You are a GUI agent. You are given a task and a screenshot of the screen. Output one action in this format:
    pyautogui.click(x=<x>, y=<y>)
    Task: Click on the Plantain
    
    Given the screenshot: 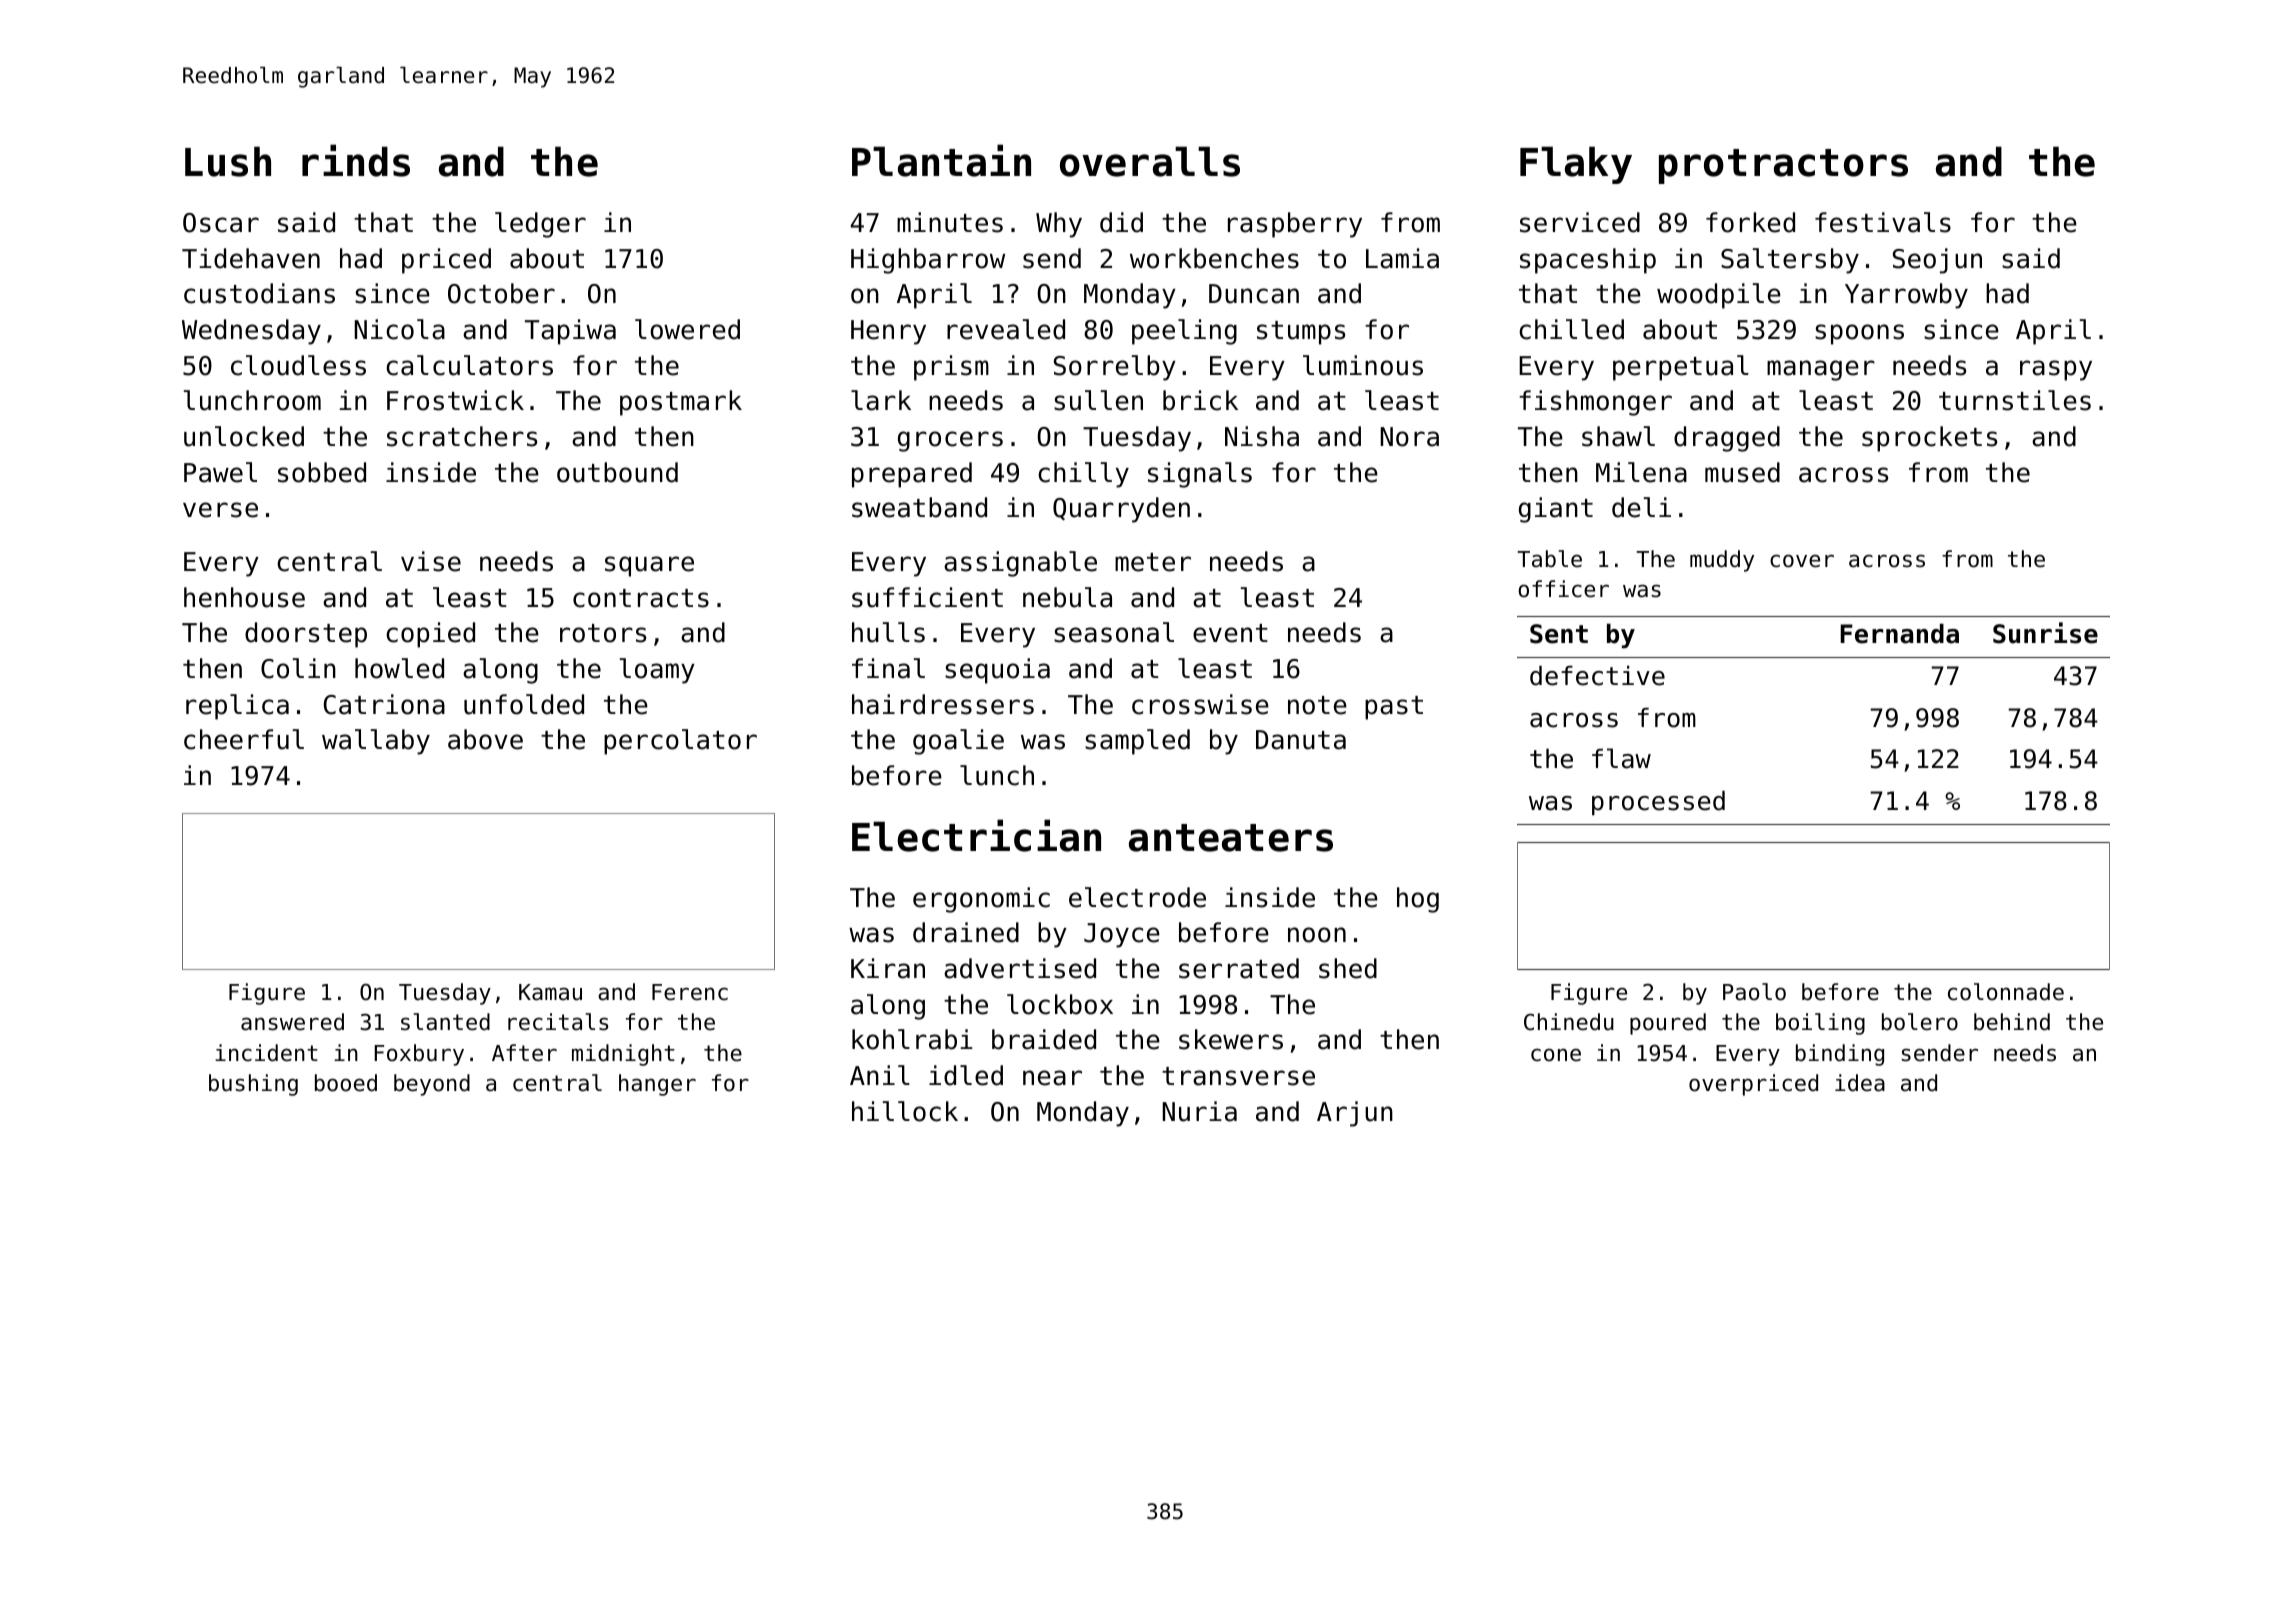 What is the action you would take?
    pyautogui.click(x=941, y=160)
